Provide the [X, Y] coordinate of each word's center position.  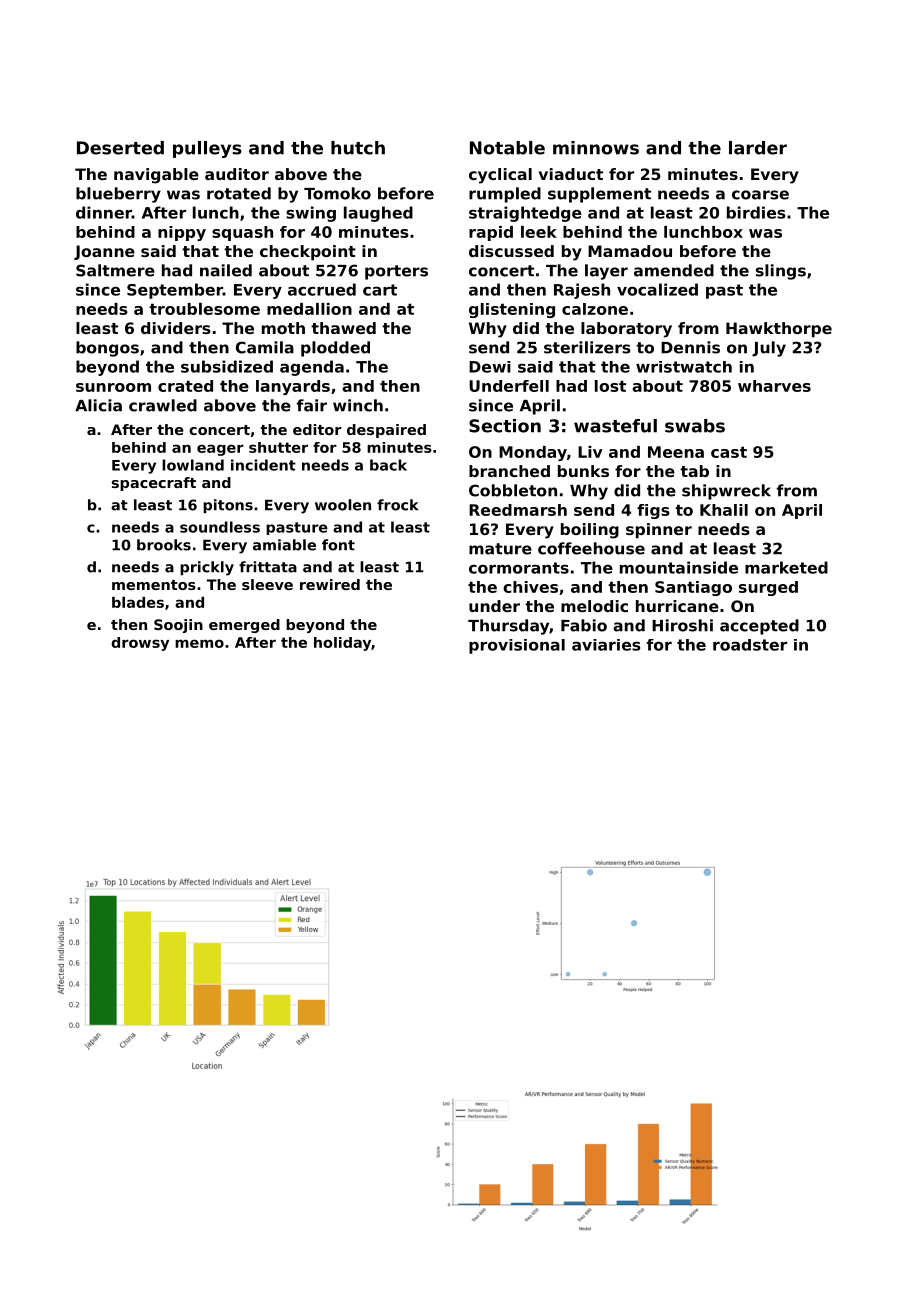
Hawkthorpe [779, 330]
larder [758, 148]
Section [505, 426]
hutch [358, 148]
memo [199, 643]
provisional [517, 646]
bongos [107, 349]
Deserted [120, 148]
